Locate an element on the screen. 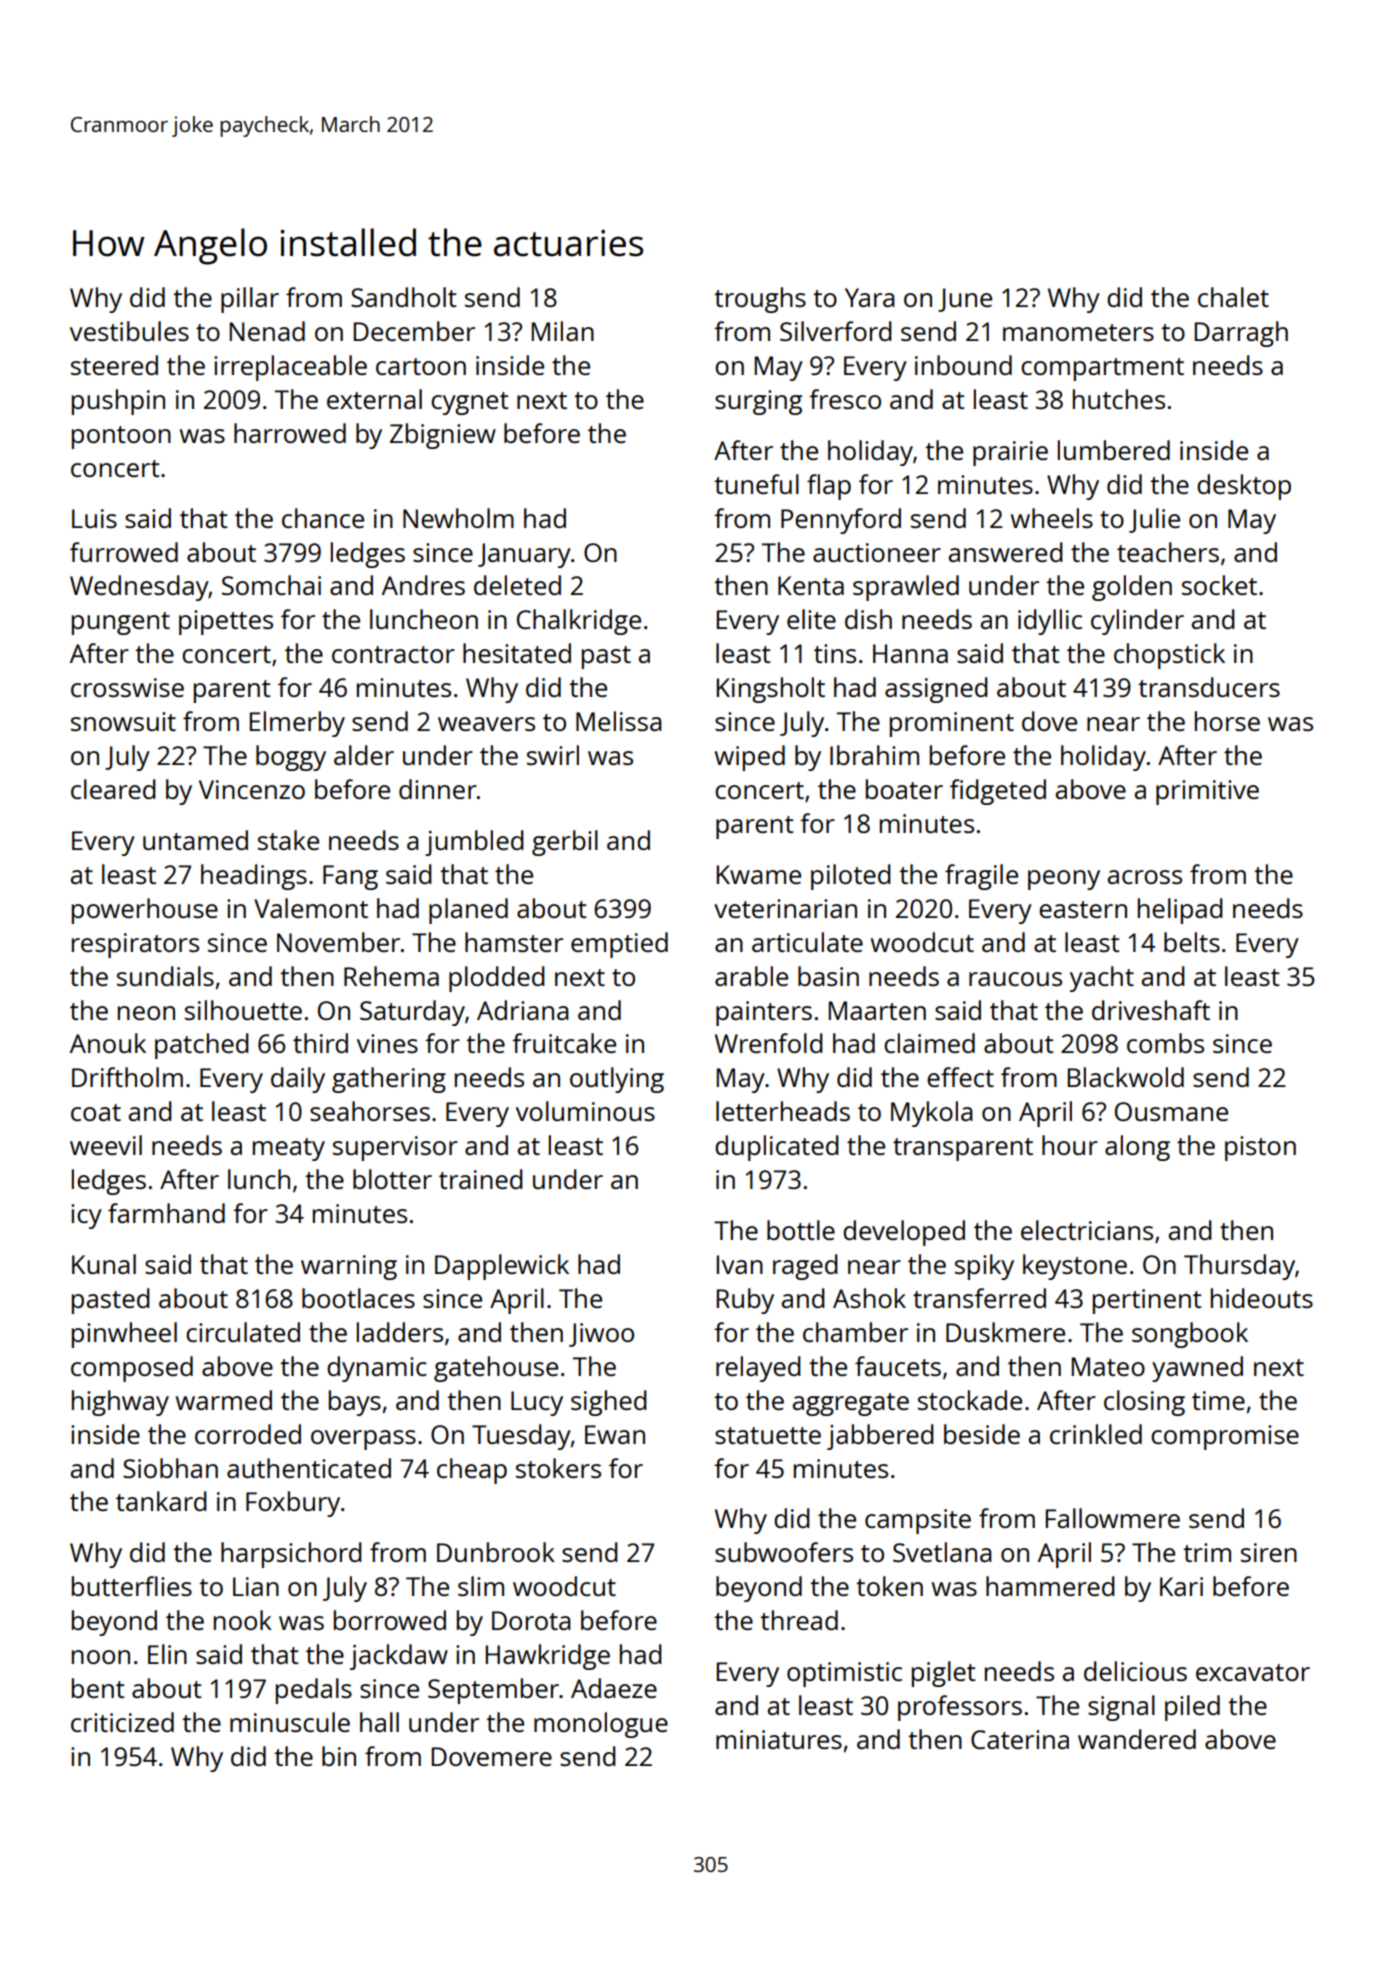  chalet is located at coordinates (1233, 297).
